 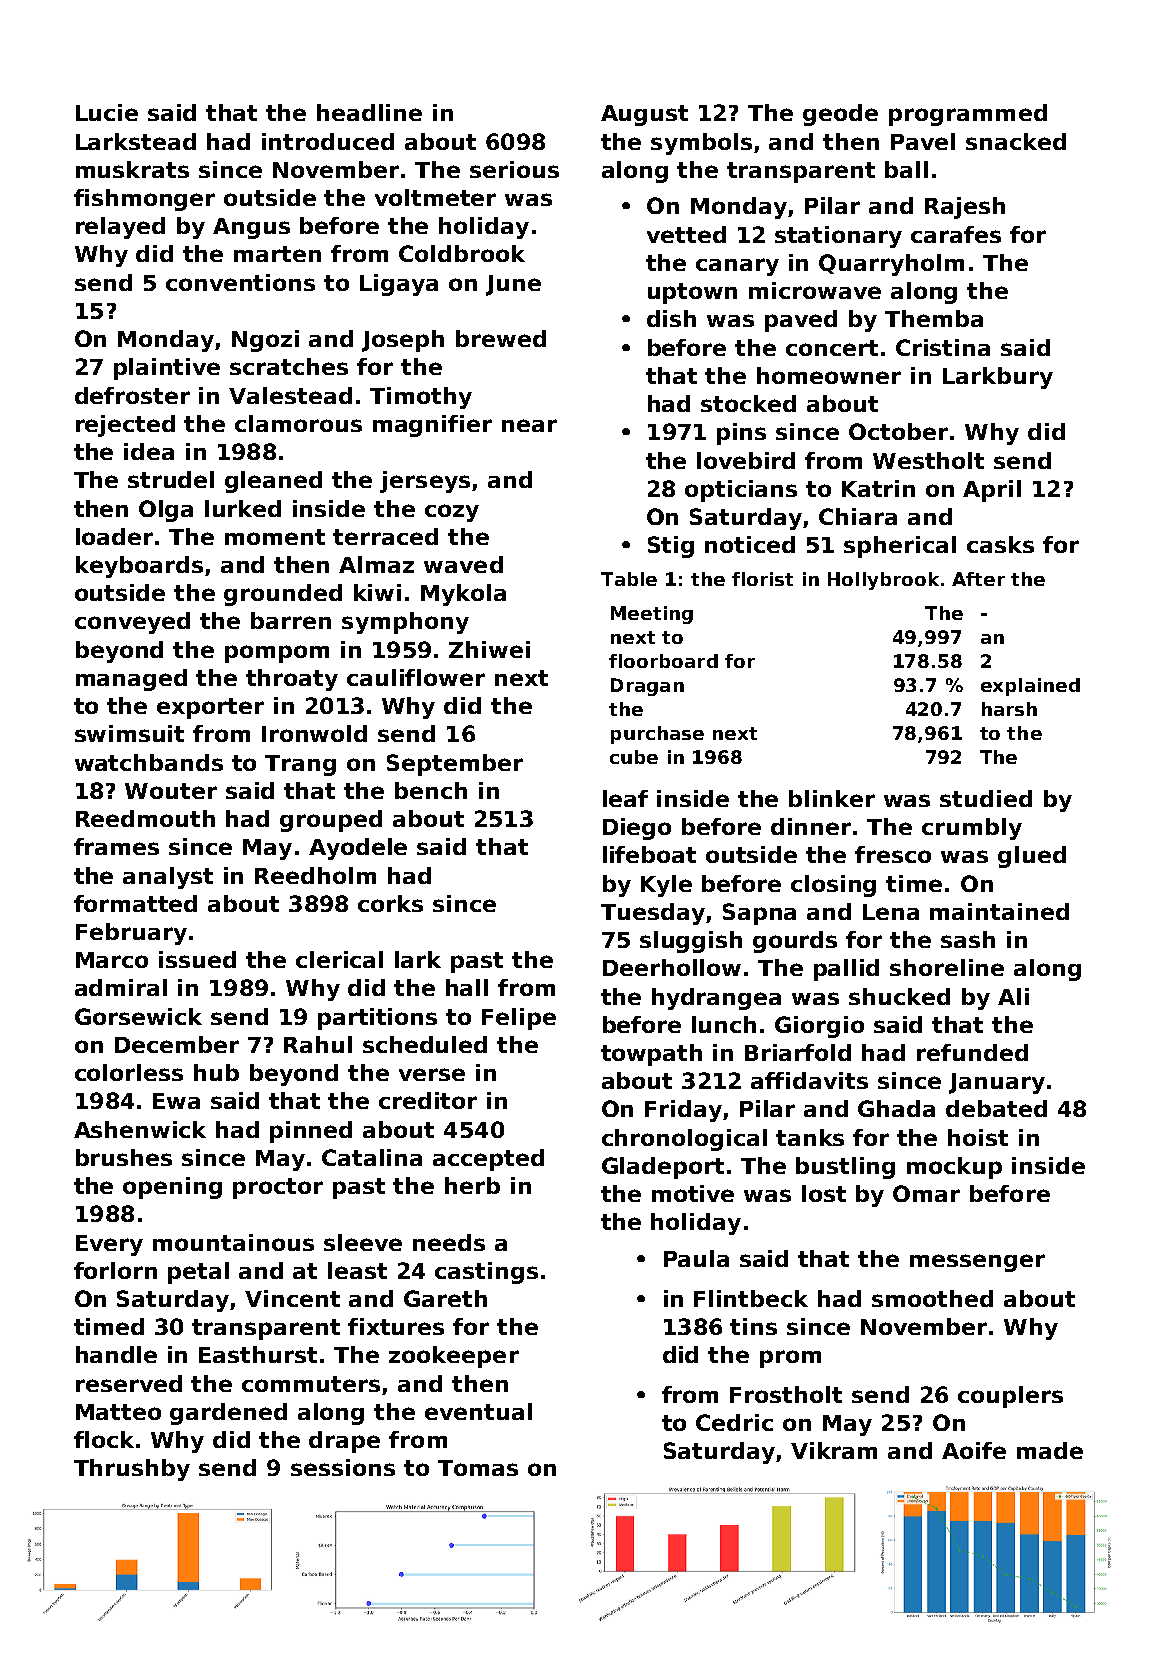 What do you see at coordinates (228, 1414) in the document?
I see `gardened` at bounding box center [228, 1414].
